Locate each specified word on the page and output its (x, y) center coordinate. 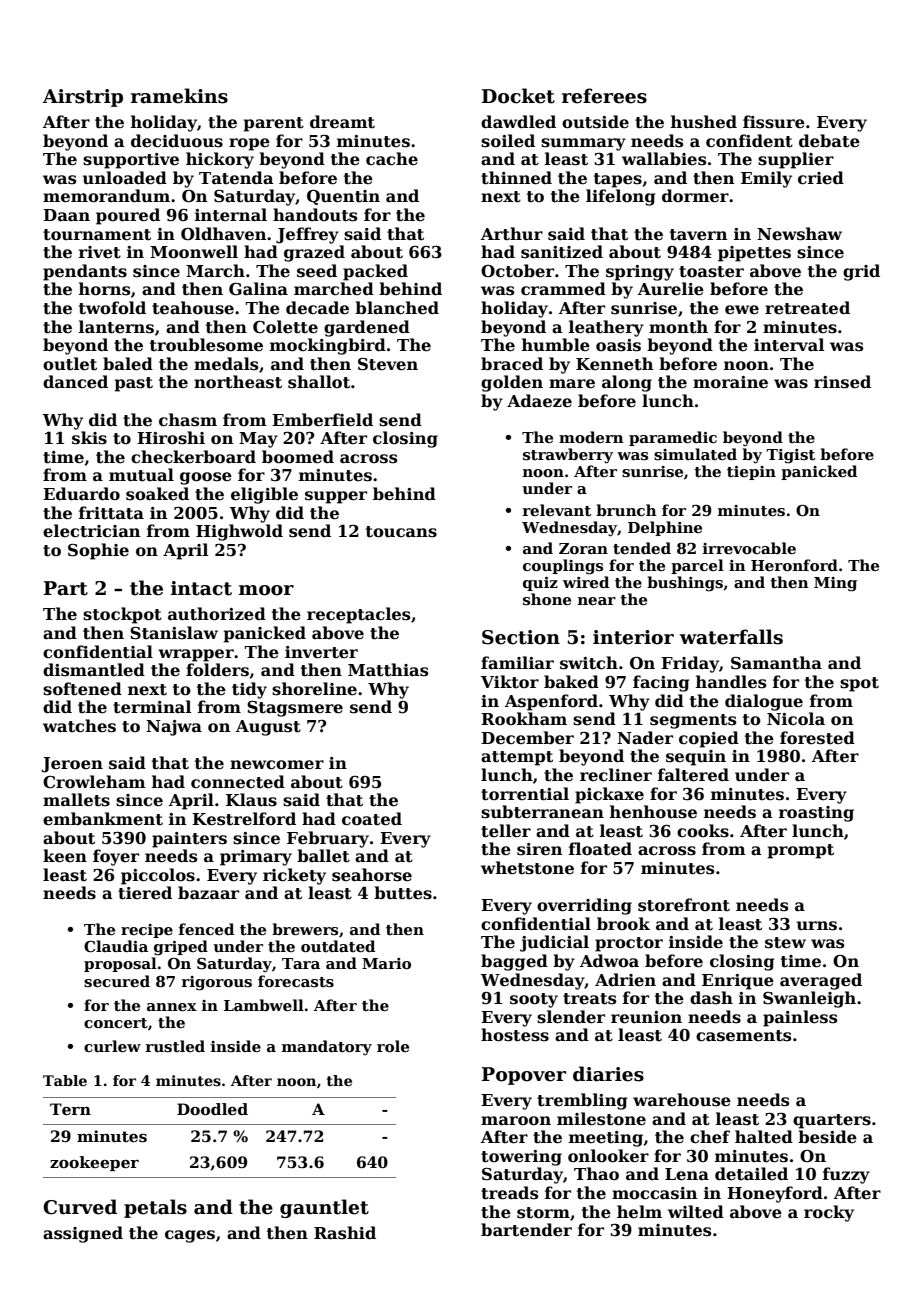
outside (595, 122)
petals (155, 1208)
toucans (401, 532)
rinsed (842, 382)
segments (693, 721)
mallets (76, 800)
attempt (517, 758)
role (393, 1046)
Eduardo (81, 494)
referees (604, 96)
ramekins (179, 96)
